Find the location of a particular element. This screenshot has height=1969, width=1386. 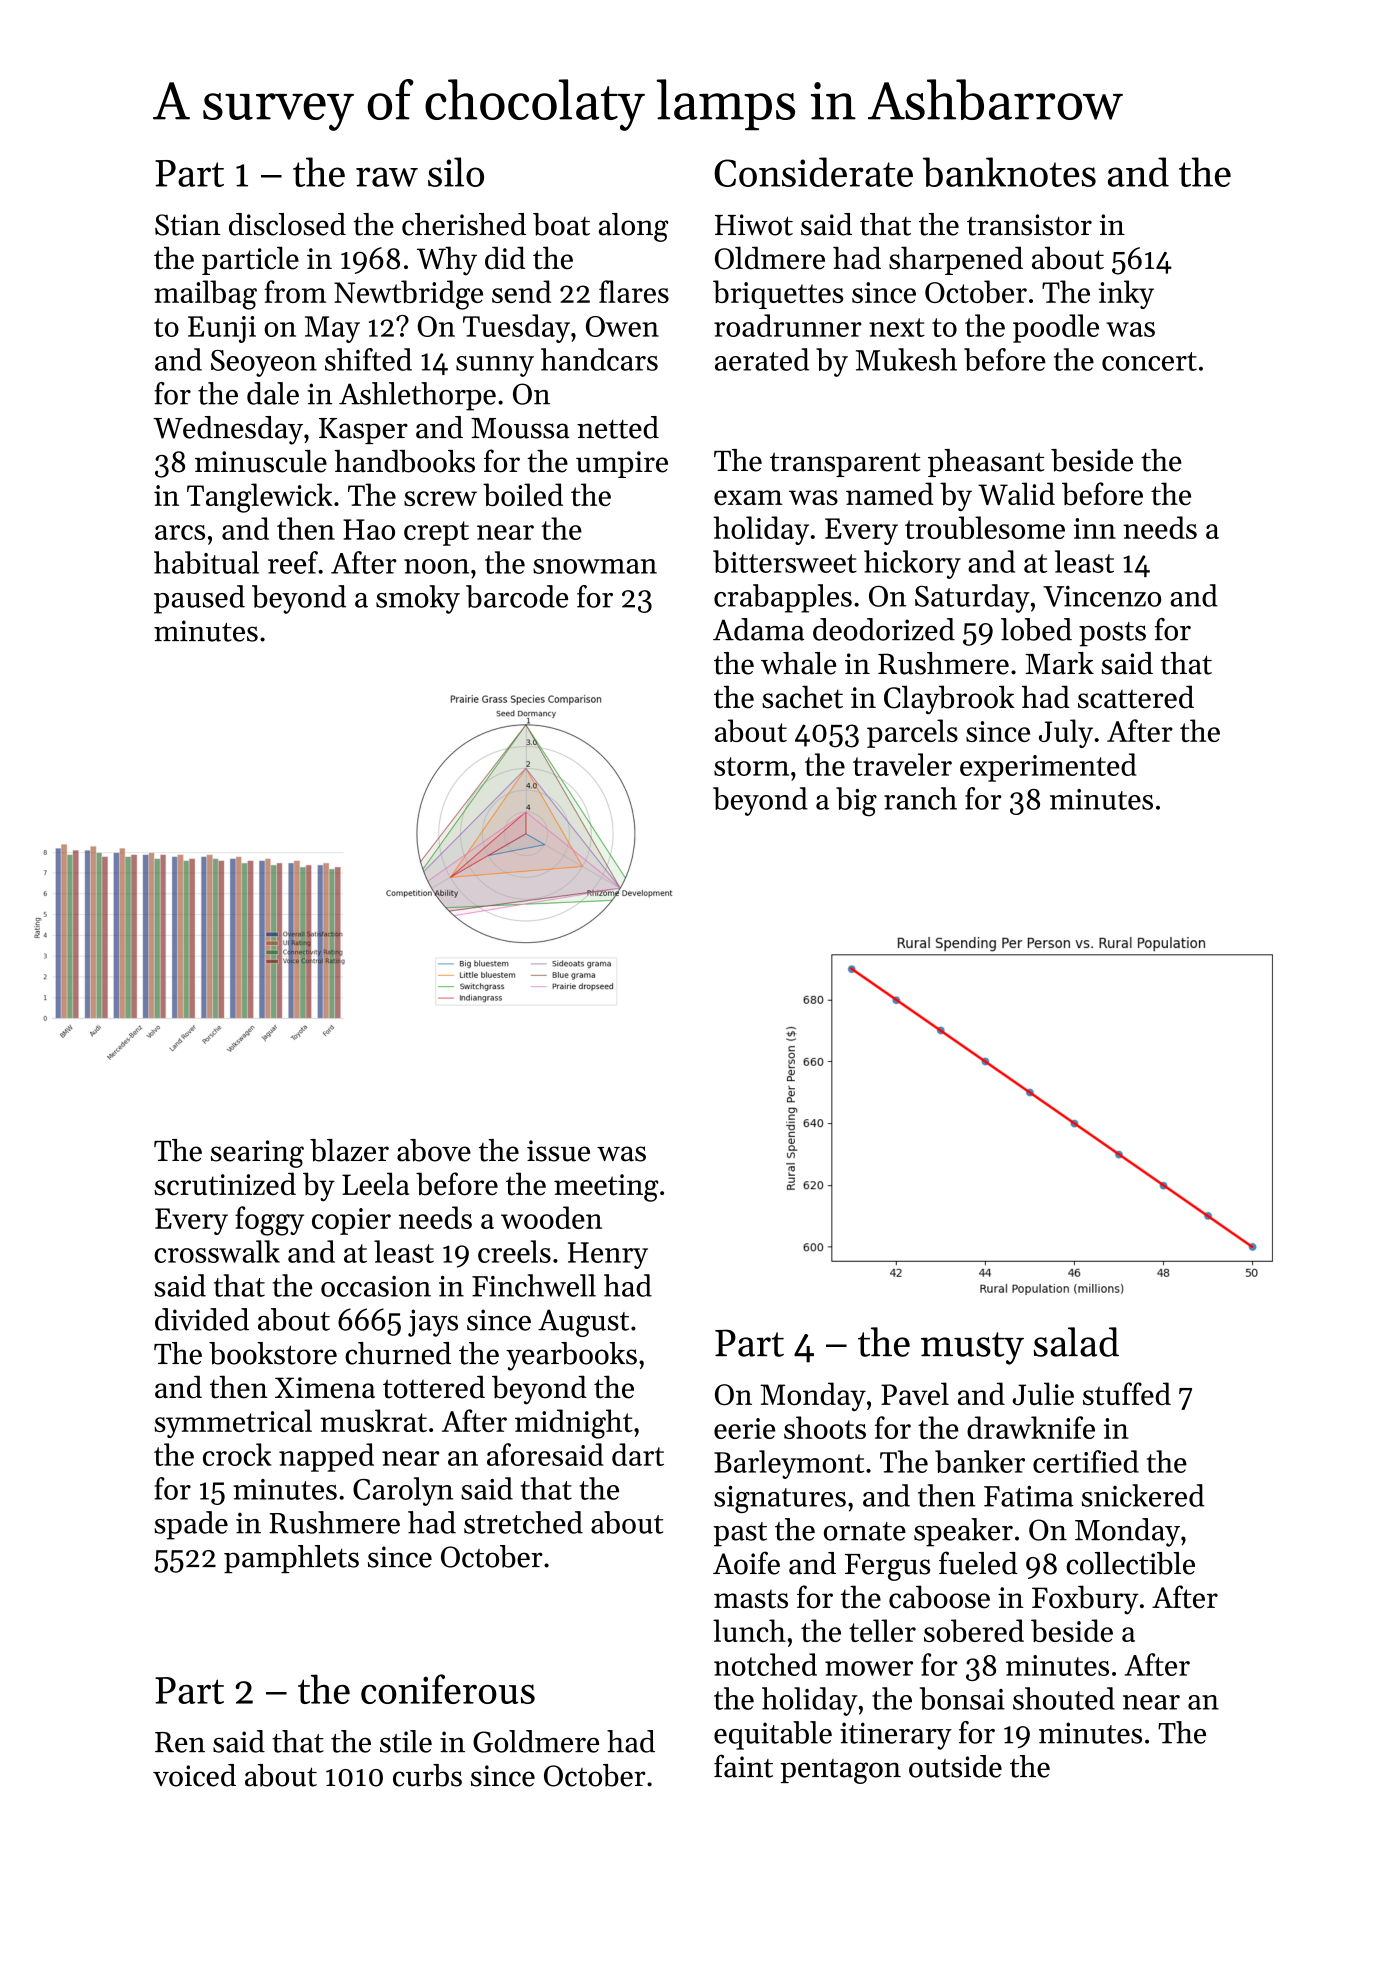

experimented is located at coordinates (1048, 767).
